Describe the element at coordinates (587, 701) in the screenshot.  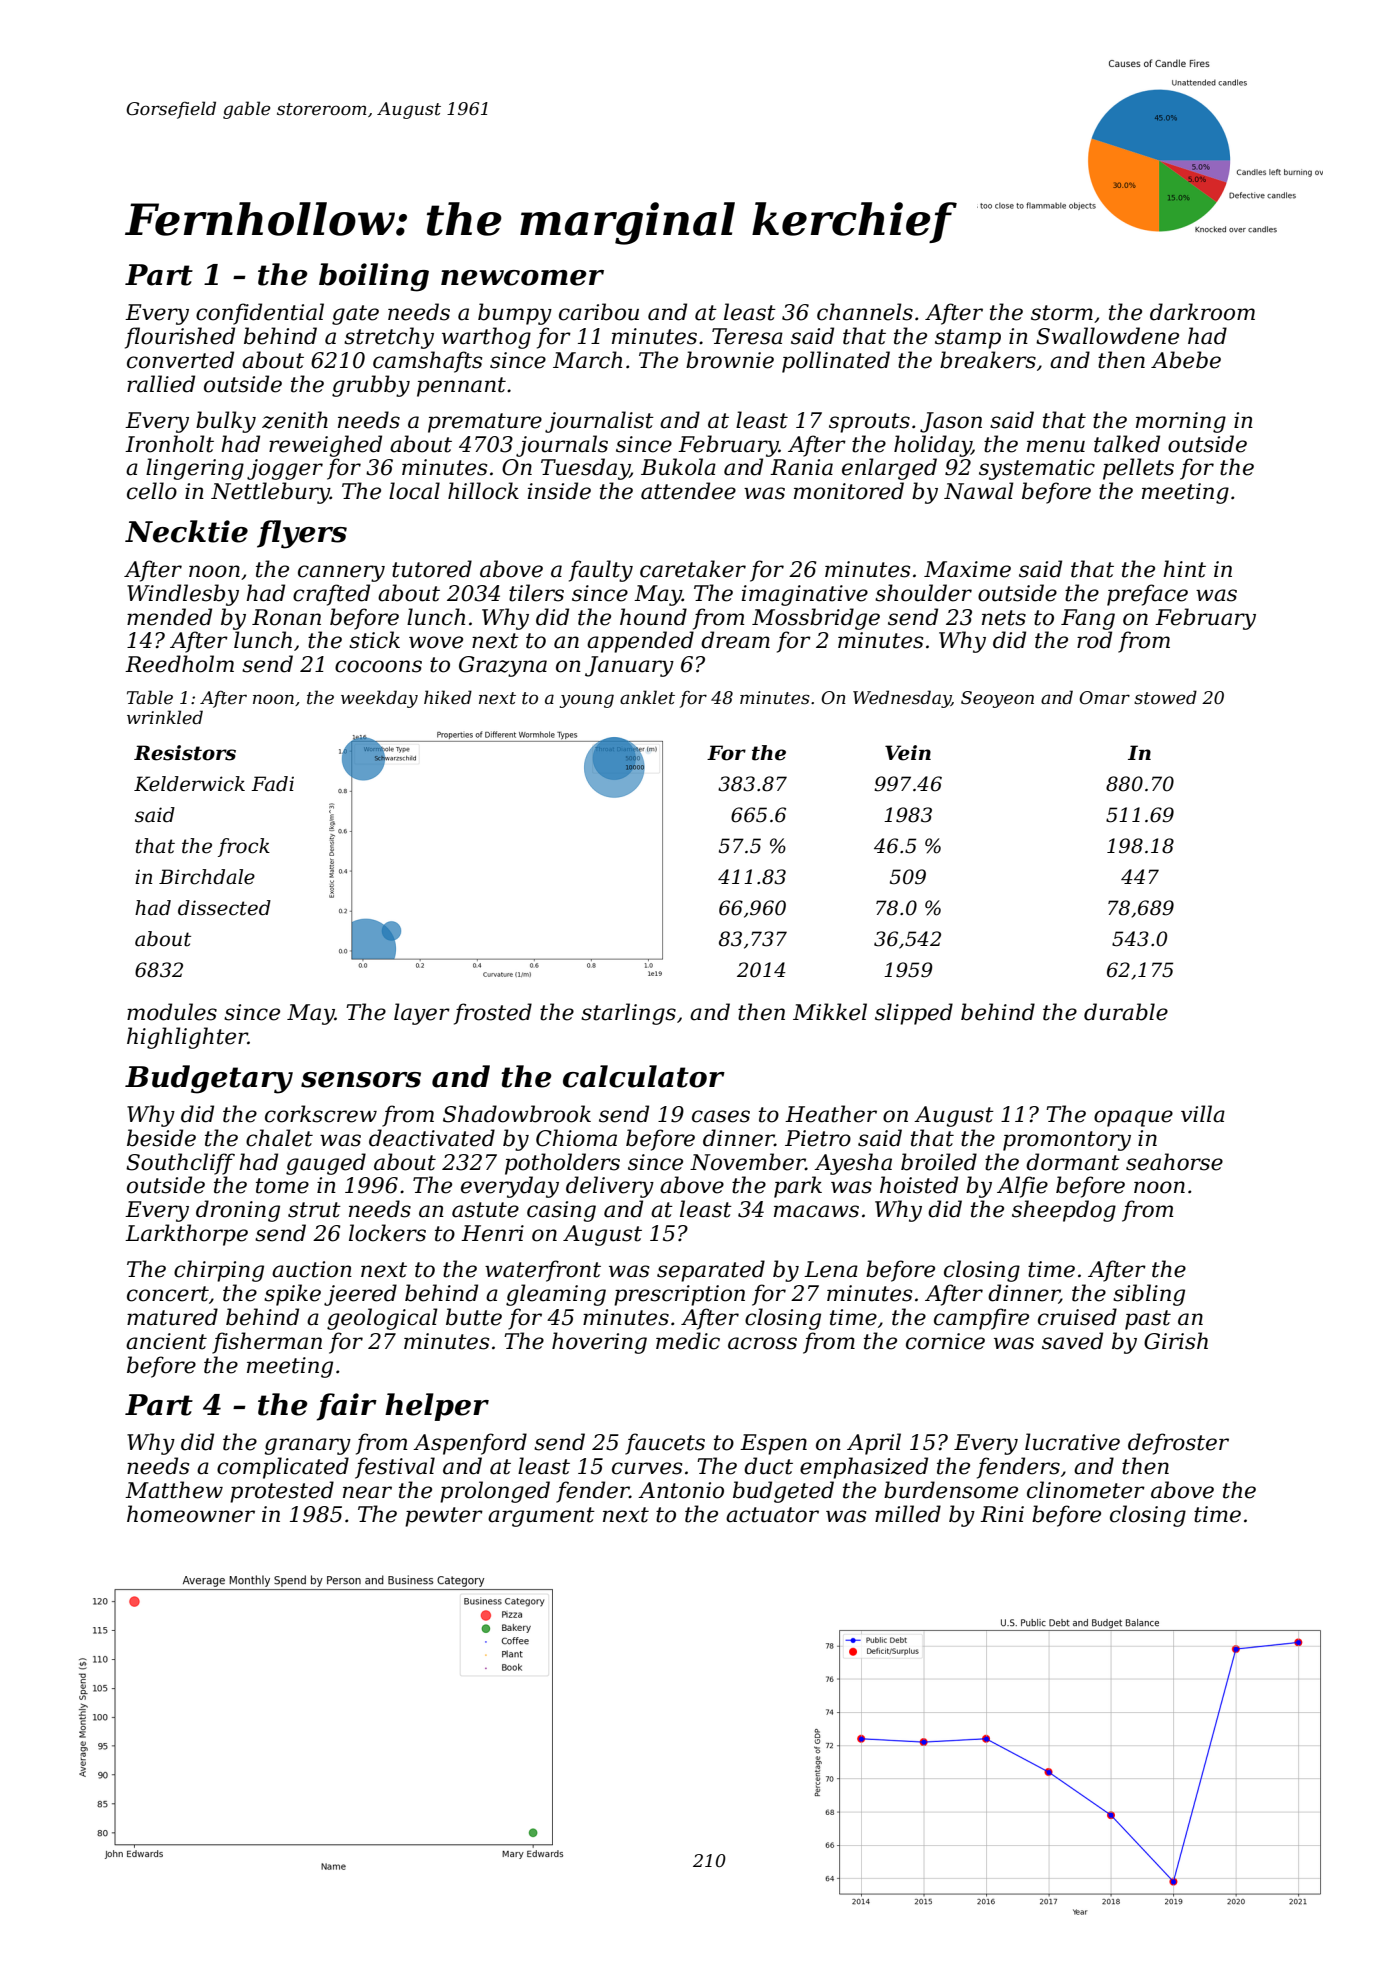
I see `young` at that location.
